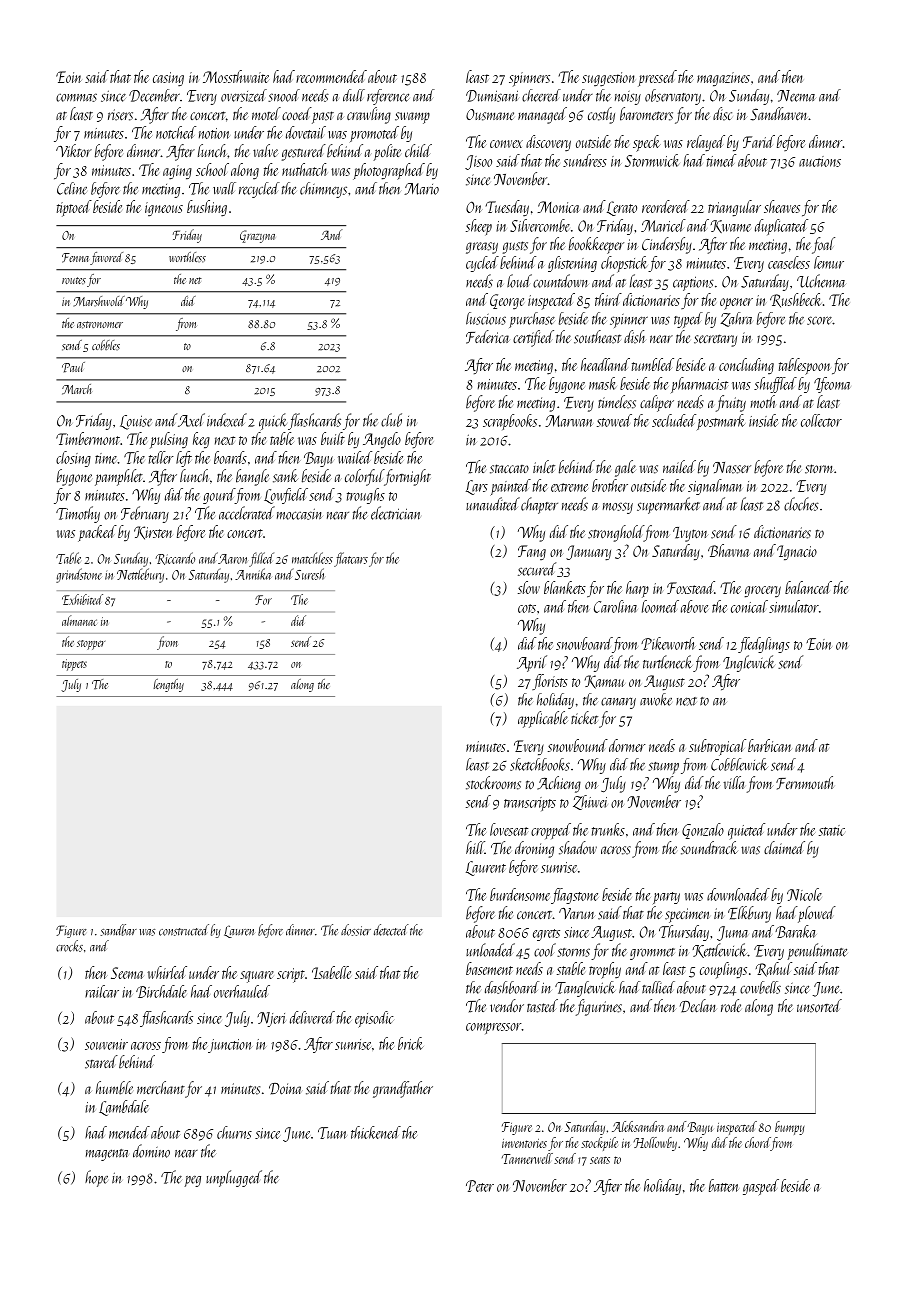 The width and height of the screenshot is (908, 1316). I want to click on dossier, so click(356, 930).
